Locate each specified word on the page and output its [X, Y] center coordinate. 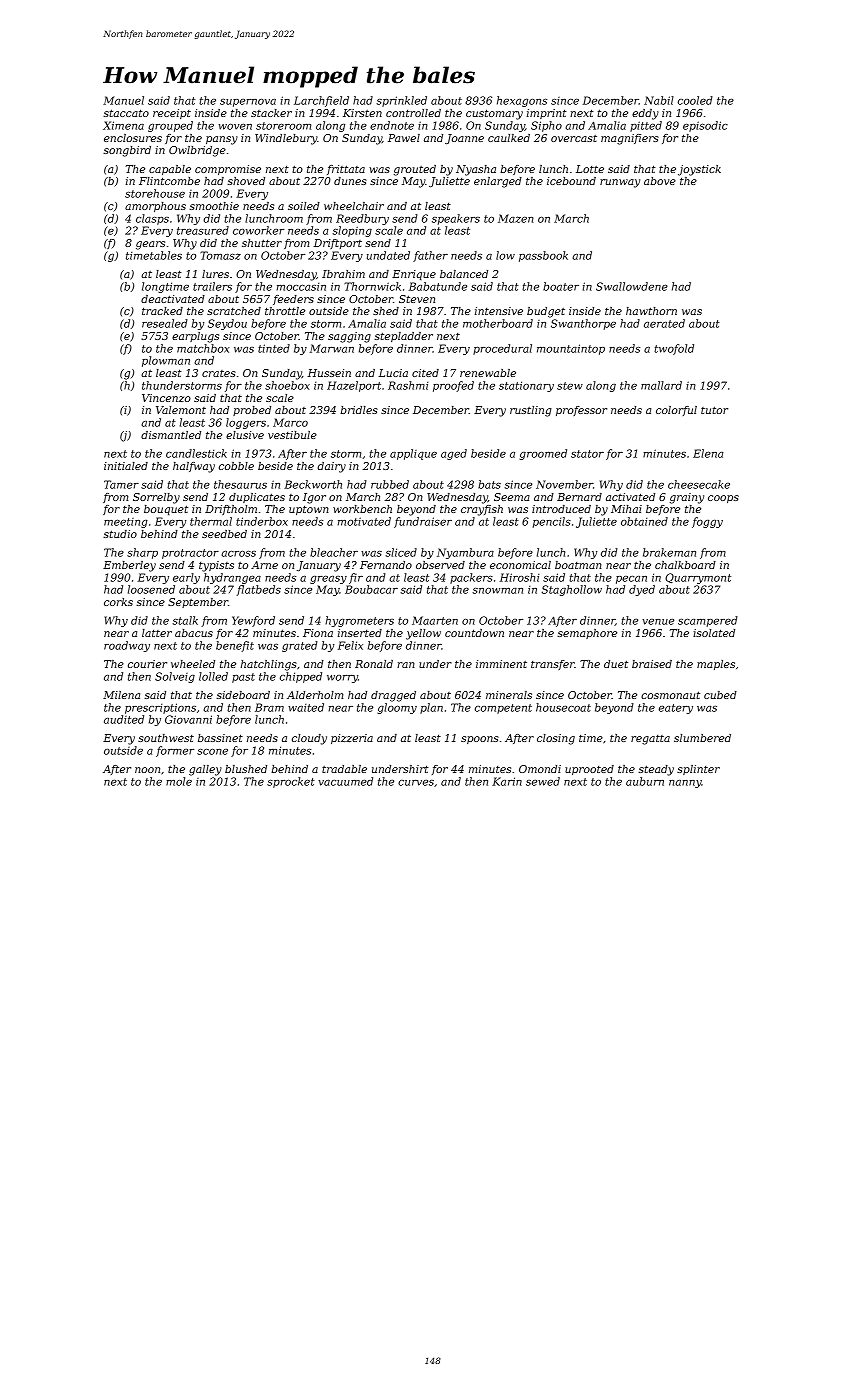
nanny [685, 784]
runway [620, 183]
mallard [661, 385]
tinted [274, 348]
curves [416, 783]
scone [212, 752]
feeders [293, 300]
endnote [392, 125]
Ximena [123, 125]
